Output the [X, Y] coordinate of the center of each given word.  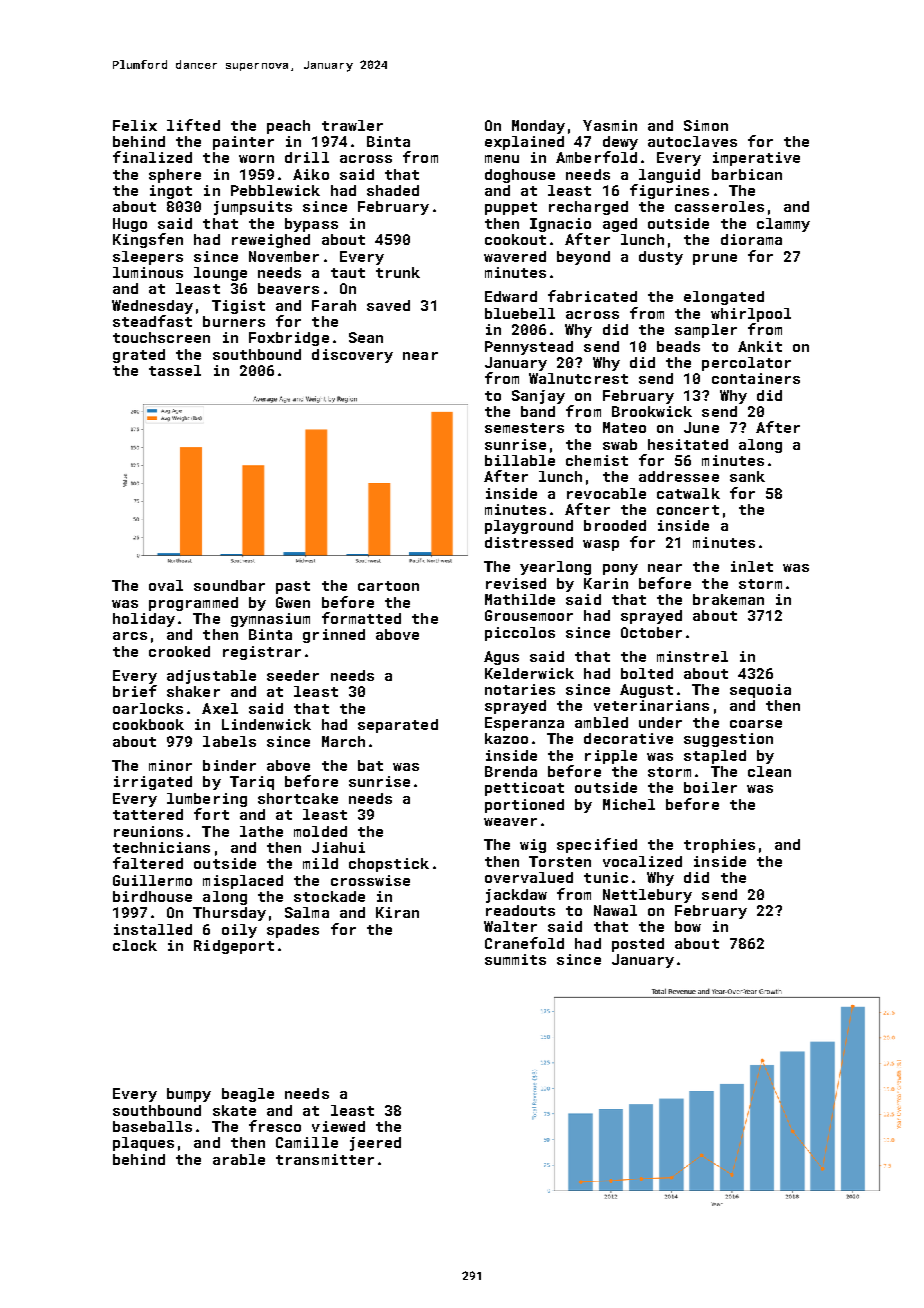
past [293, 587]
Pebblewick [275, 190]
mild [320, 863]
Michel [629, 804]
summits [515, 959]
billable [520, 460]
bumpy [189, 1095]
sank [747, 476]
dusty [661, 258]
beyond [583, 258]
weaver [510, 822]
